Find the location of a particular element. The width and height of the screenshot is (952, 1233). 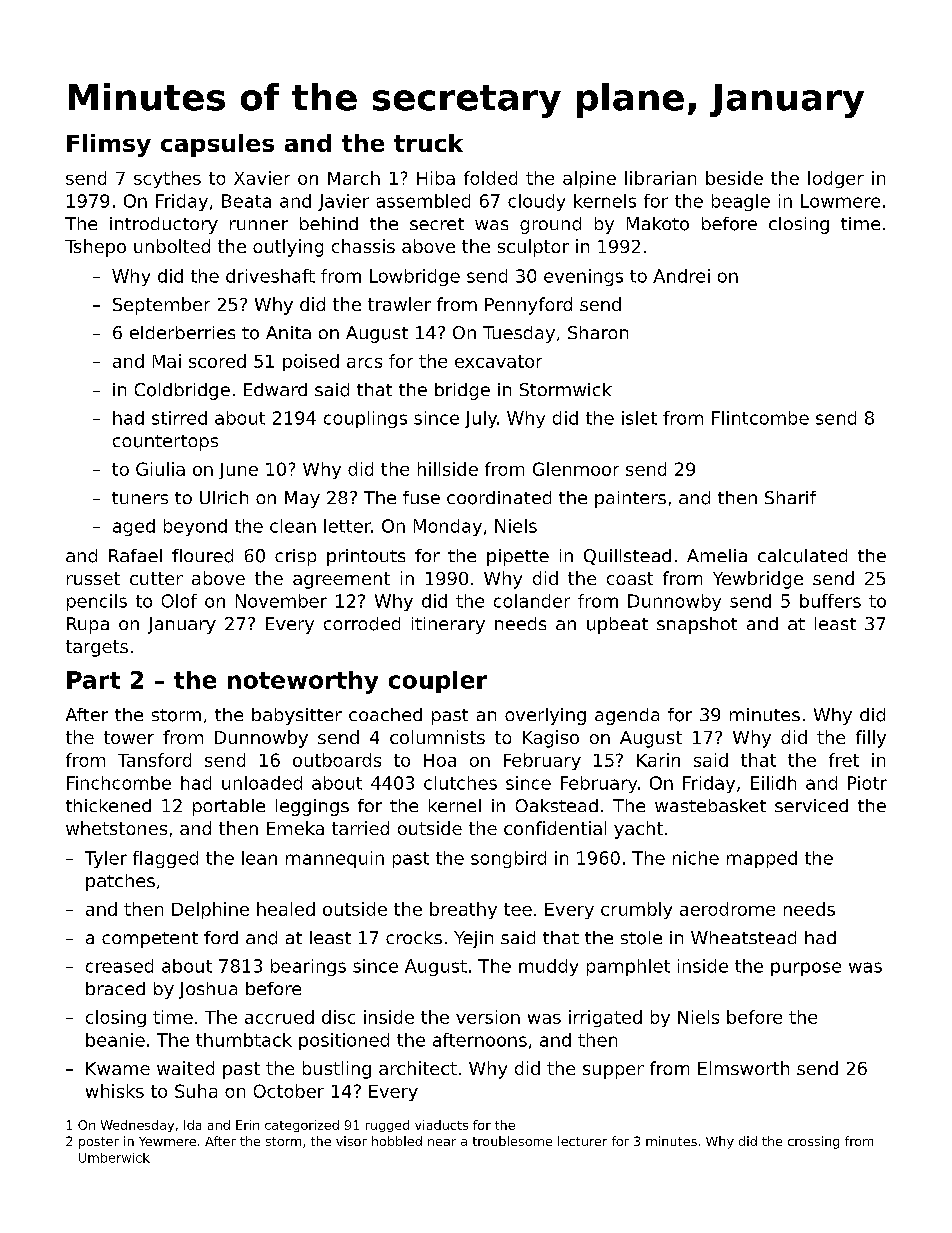

upbeat is located at coordinates (617, 625).
